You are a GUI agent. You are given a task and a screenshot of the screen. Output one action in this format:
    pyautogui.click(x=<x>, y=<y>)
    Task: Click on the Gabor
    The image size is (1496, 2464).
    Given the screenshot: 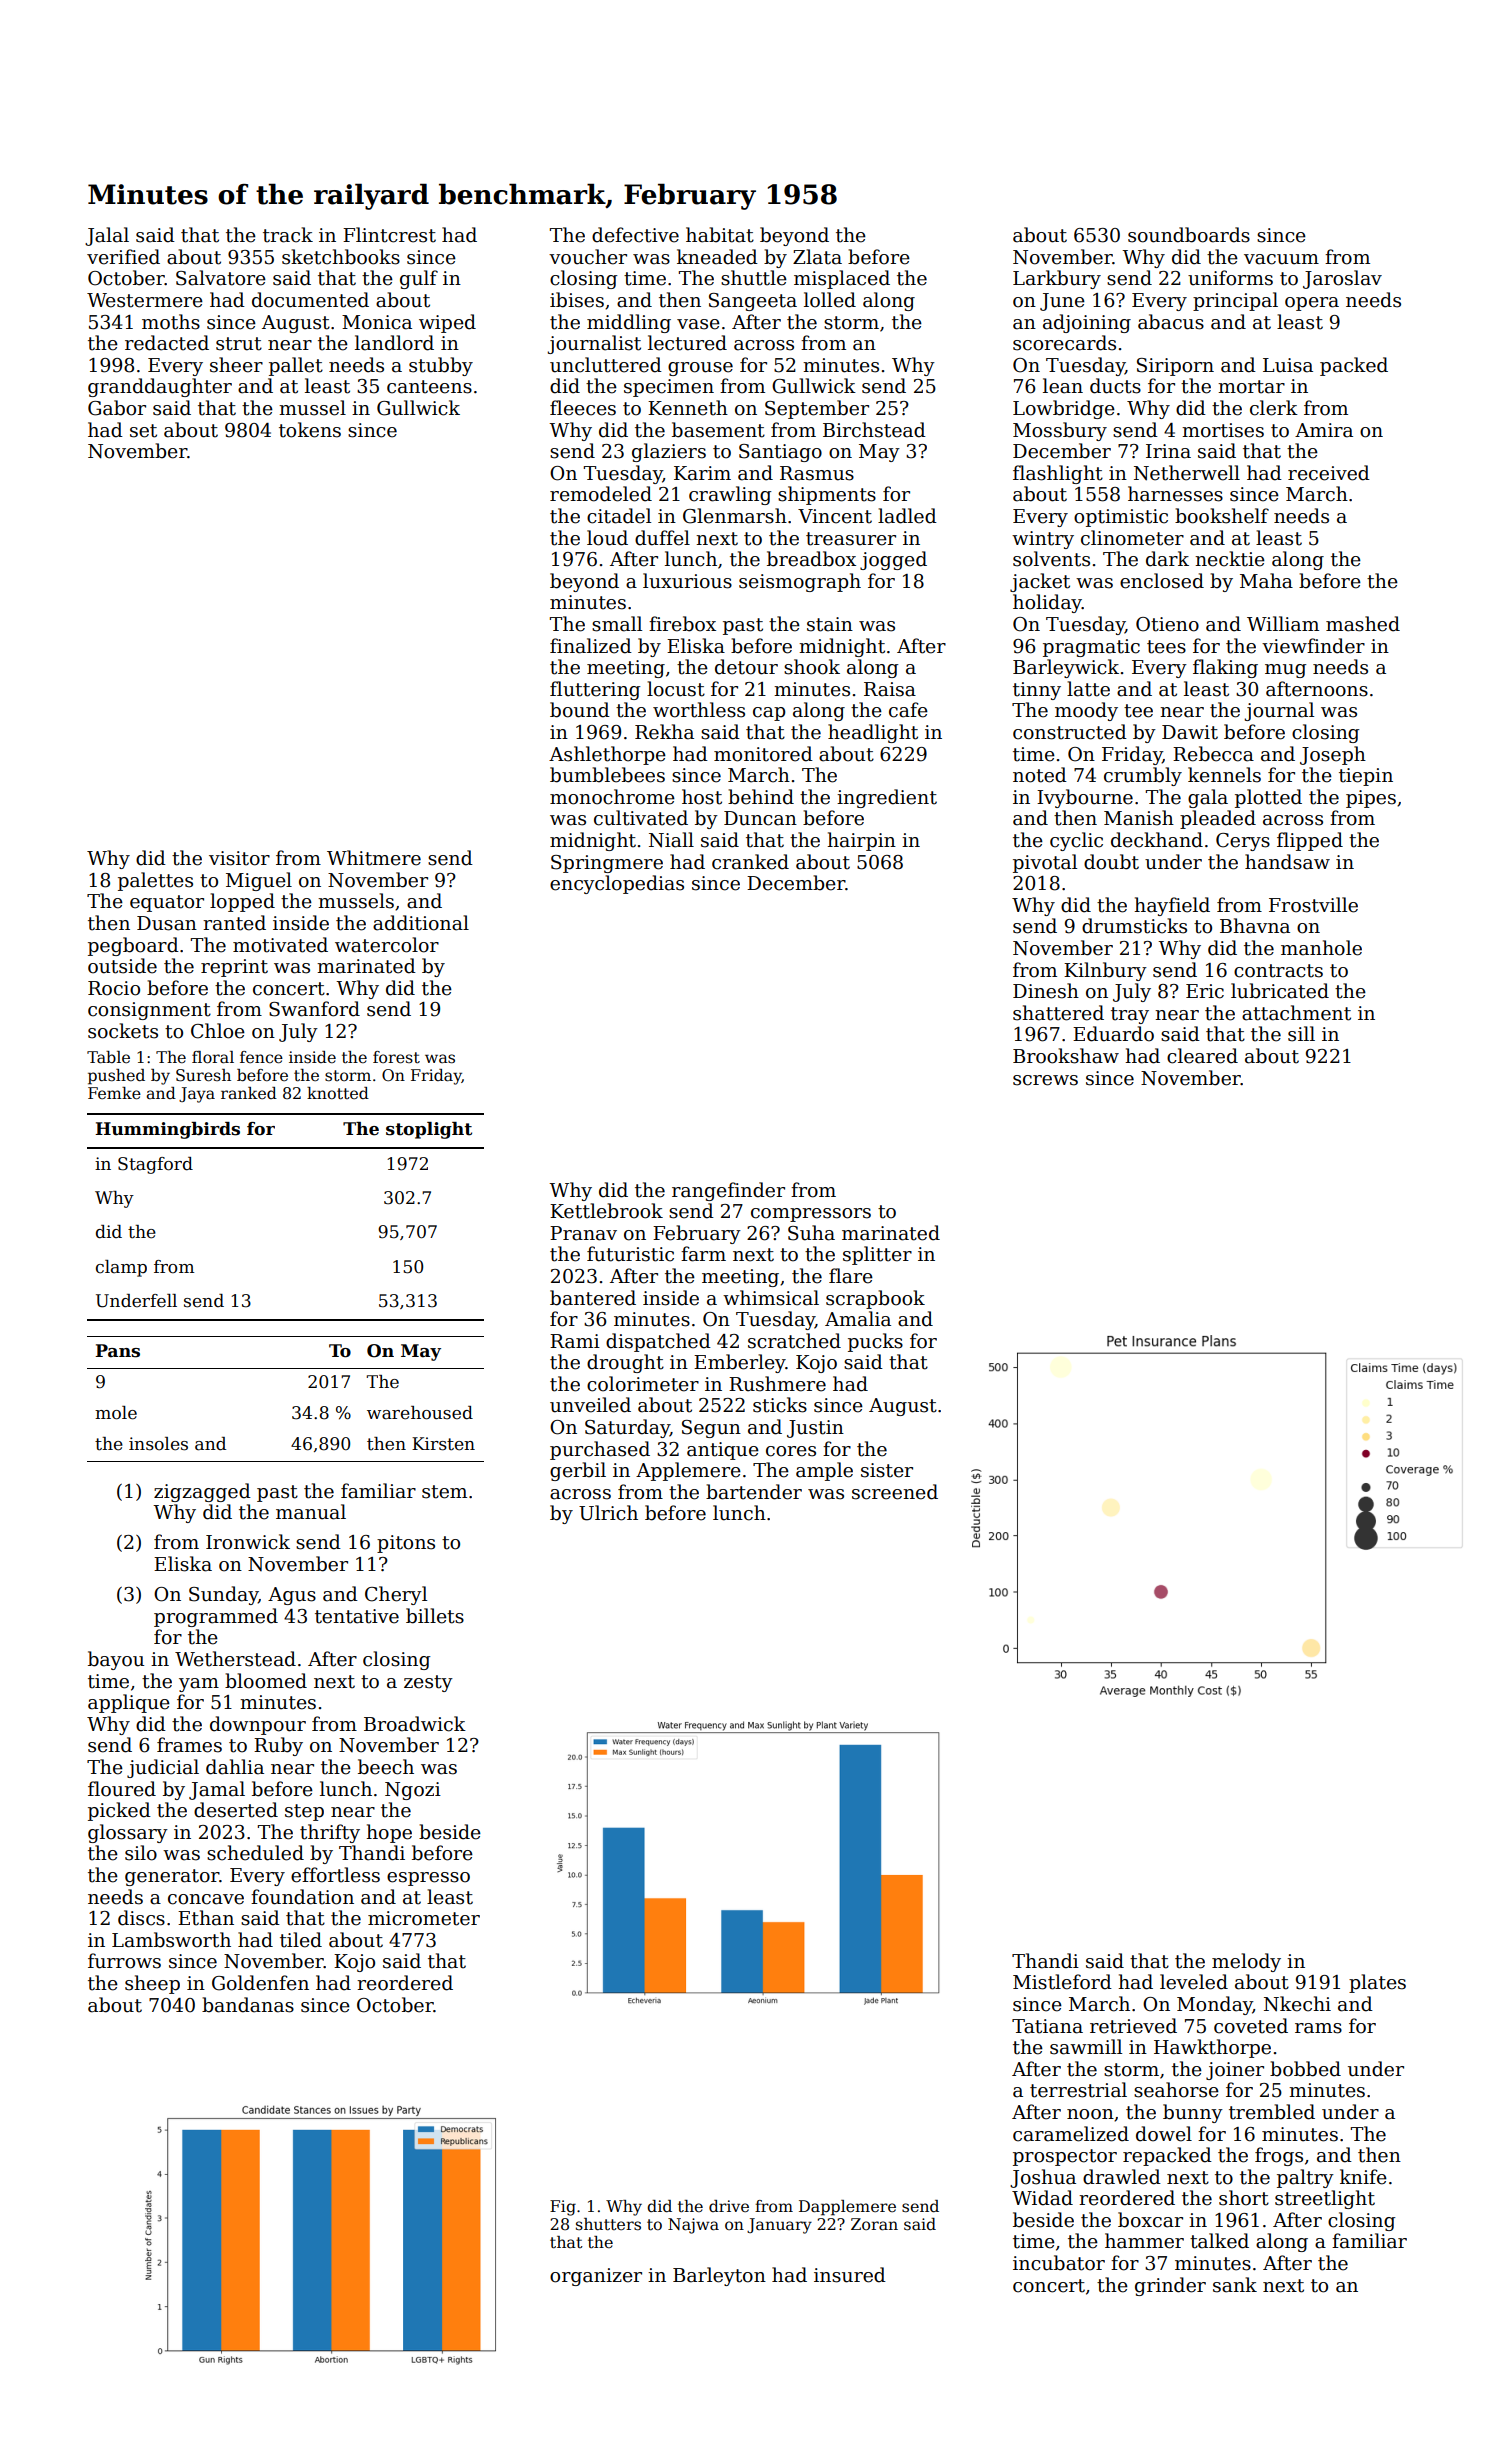 What is the action you would take?
    pyautogui.click(x=117, y=408)
